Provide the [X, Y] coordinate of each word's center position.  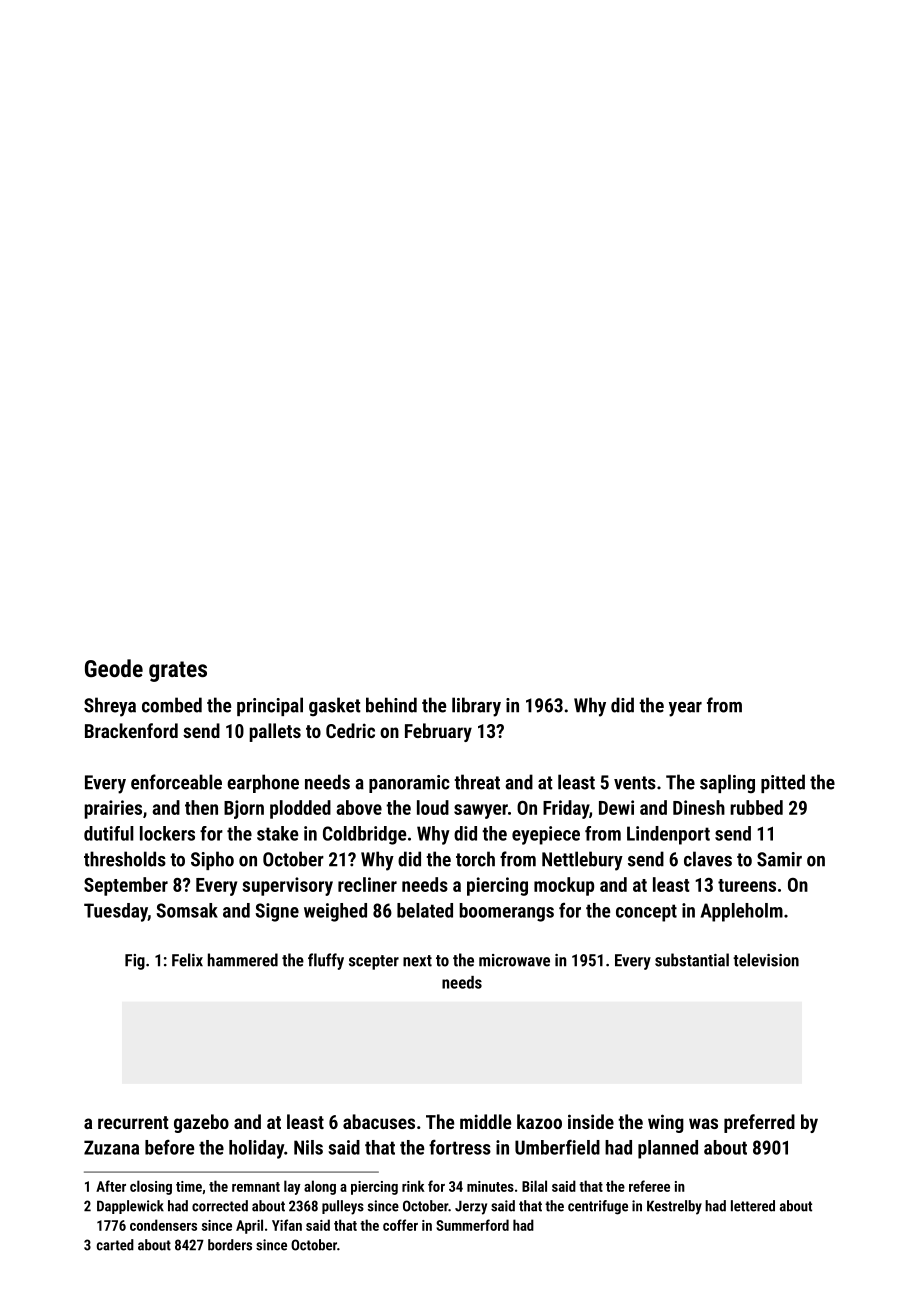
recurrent [133, 1122]
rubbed [756, 807]
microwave [514, 960]
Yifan [287, 1225]
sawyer [481, 811]
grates [178, 671]
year [685, 709]
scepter [374, 962]
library [476, 707]
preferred [759, 1123]
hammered [243, 960]
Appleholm [742, 912]
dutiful [109, 833]
